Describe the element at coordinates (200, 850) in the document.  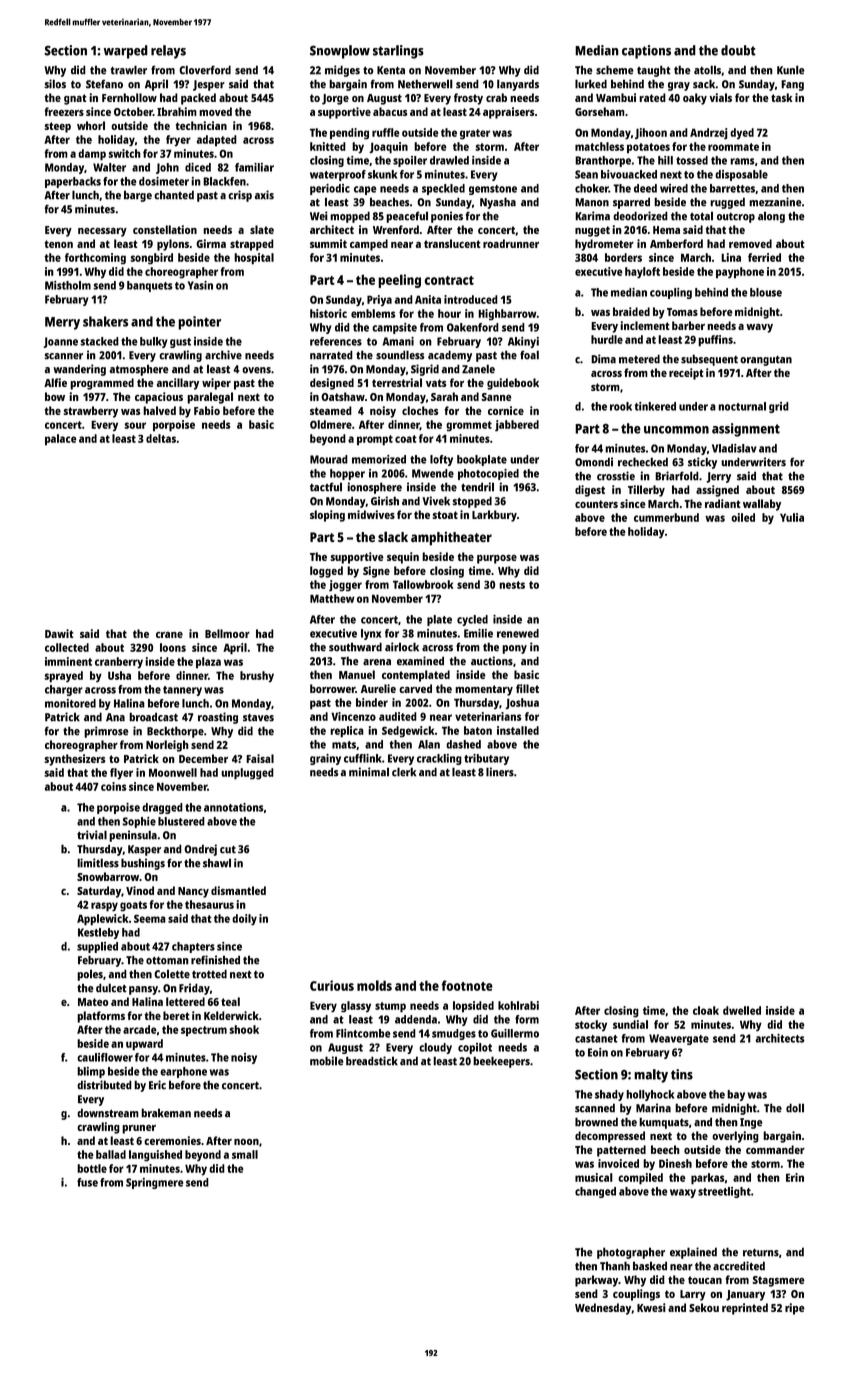
I see `Ondrej` at that location.
